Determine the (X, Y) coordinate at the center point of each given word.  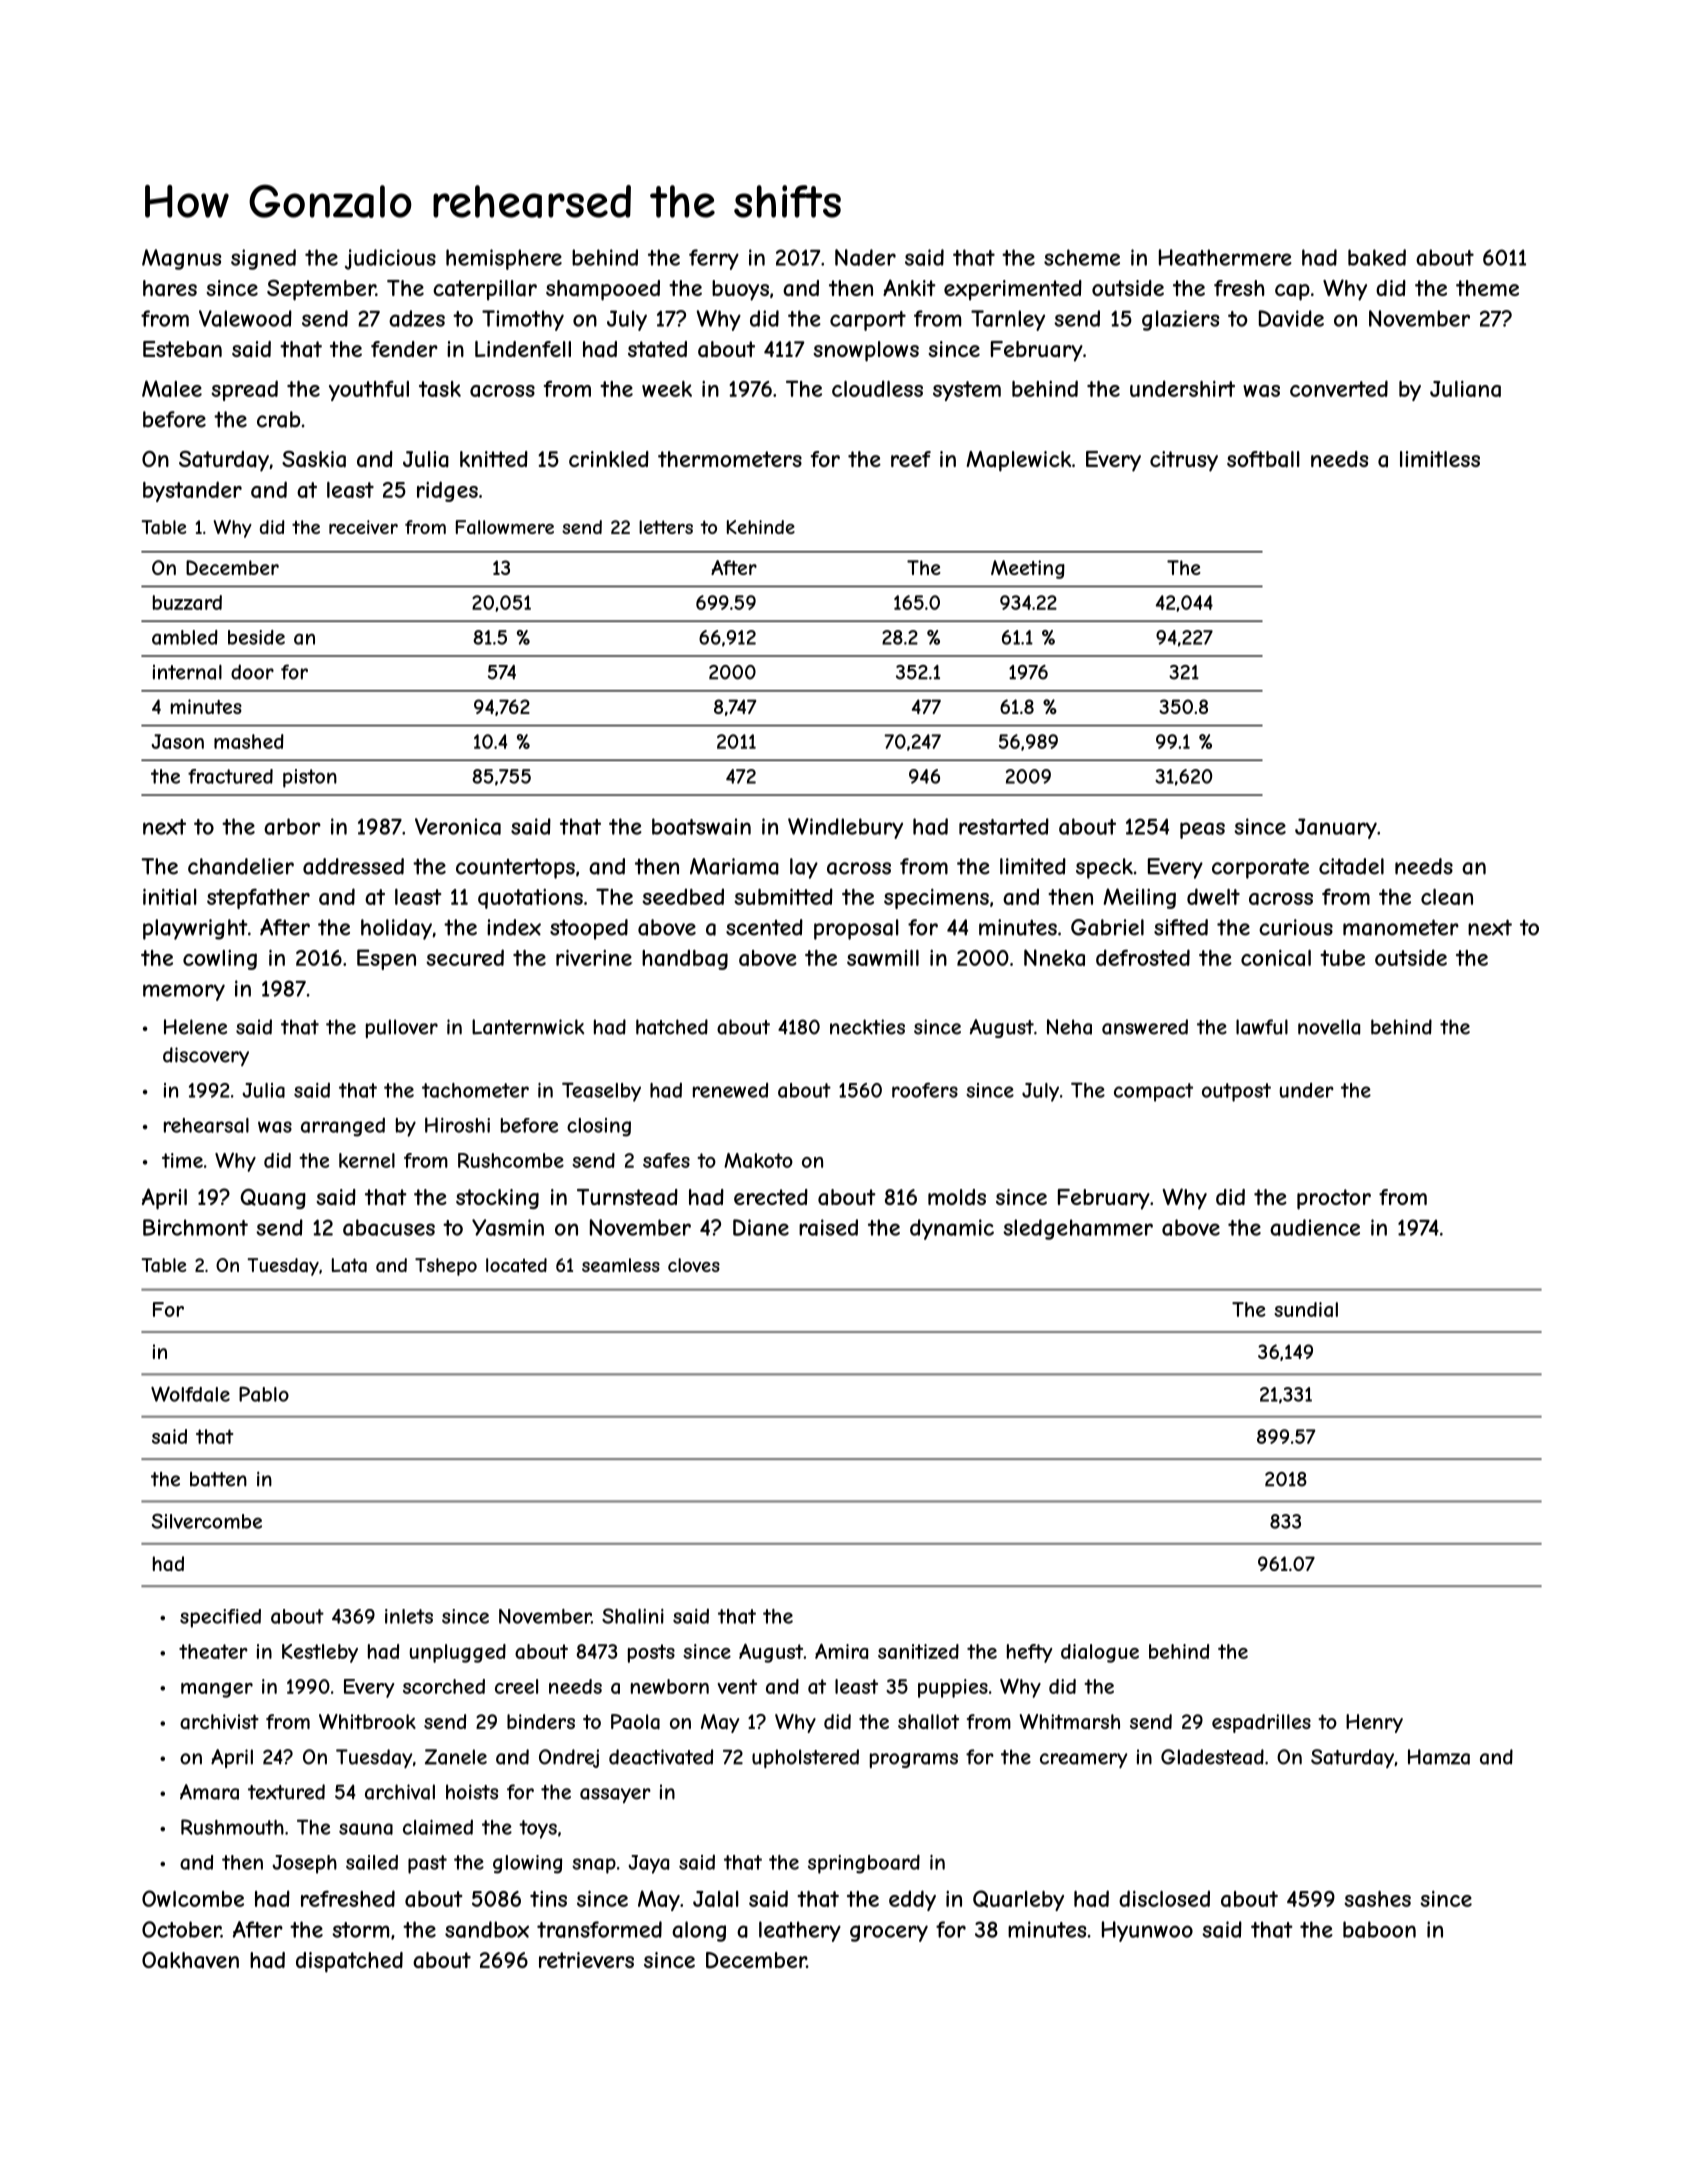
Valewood (245, 318)
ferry (714, 259)
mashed (249, 741)
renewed (730, 1090)
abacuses (389, 1227)
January (1336, 828)
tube (1342, 958)
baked (1377, 257)
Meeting (1028, 569)
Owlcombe (193, 1898)
